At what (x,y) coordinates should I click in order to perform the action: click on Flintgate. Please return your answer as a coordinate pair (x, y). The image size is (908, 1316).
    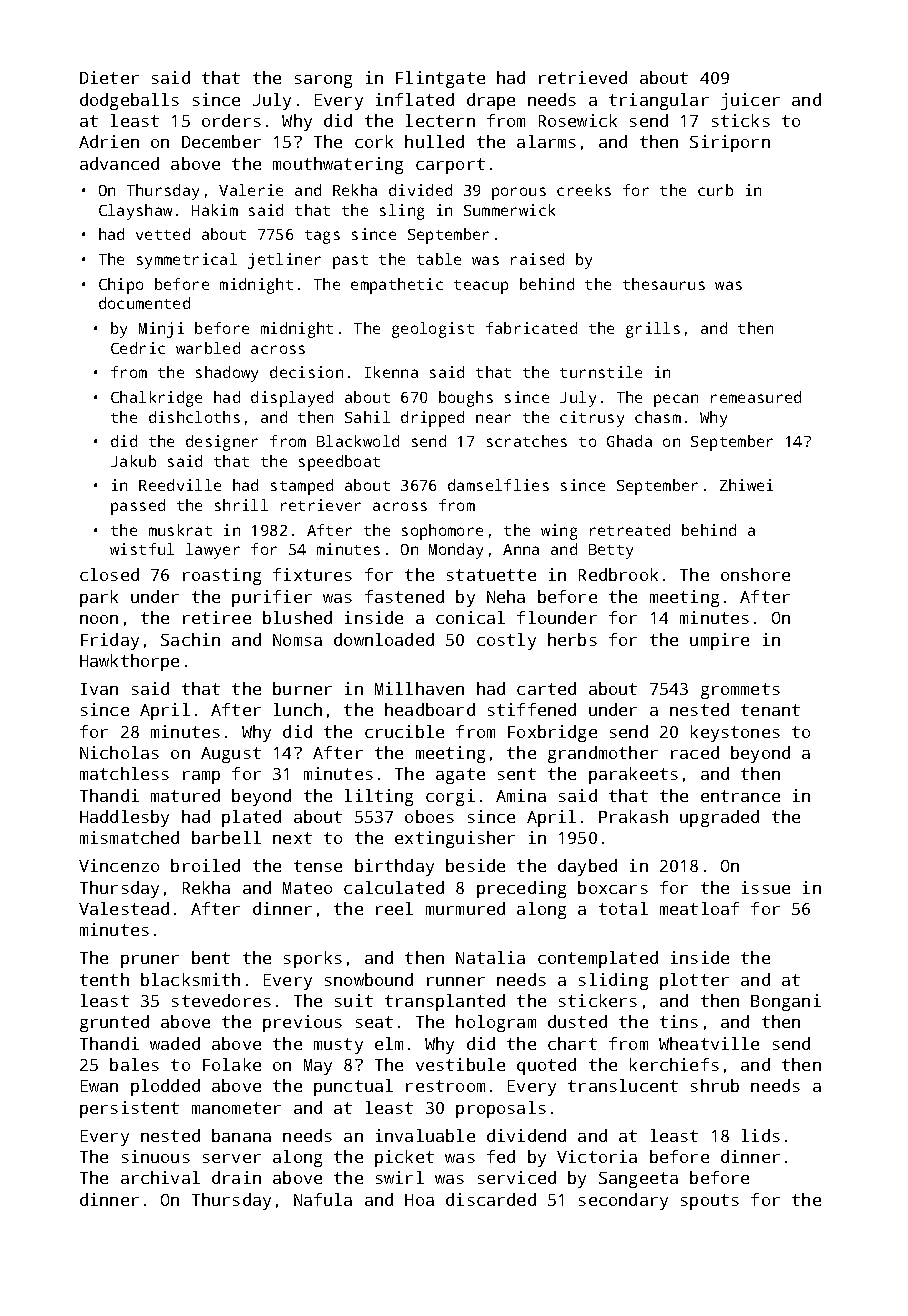
    Looking at the image, I should click on (440, 79).
